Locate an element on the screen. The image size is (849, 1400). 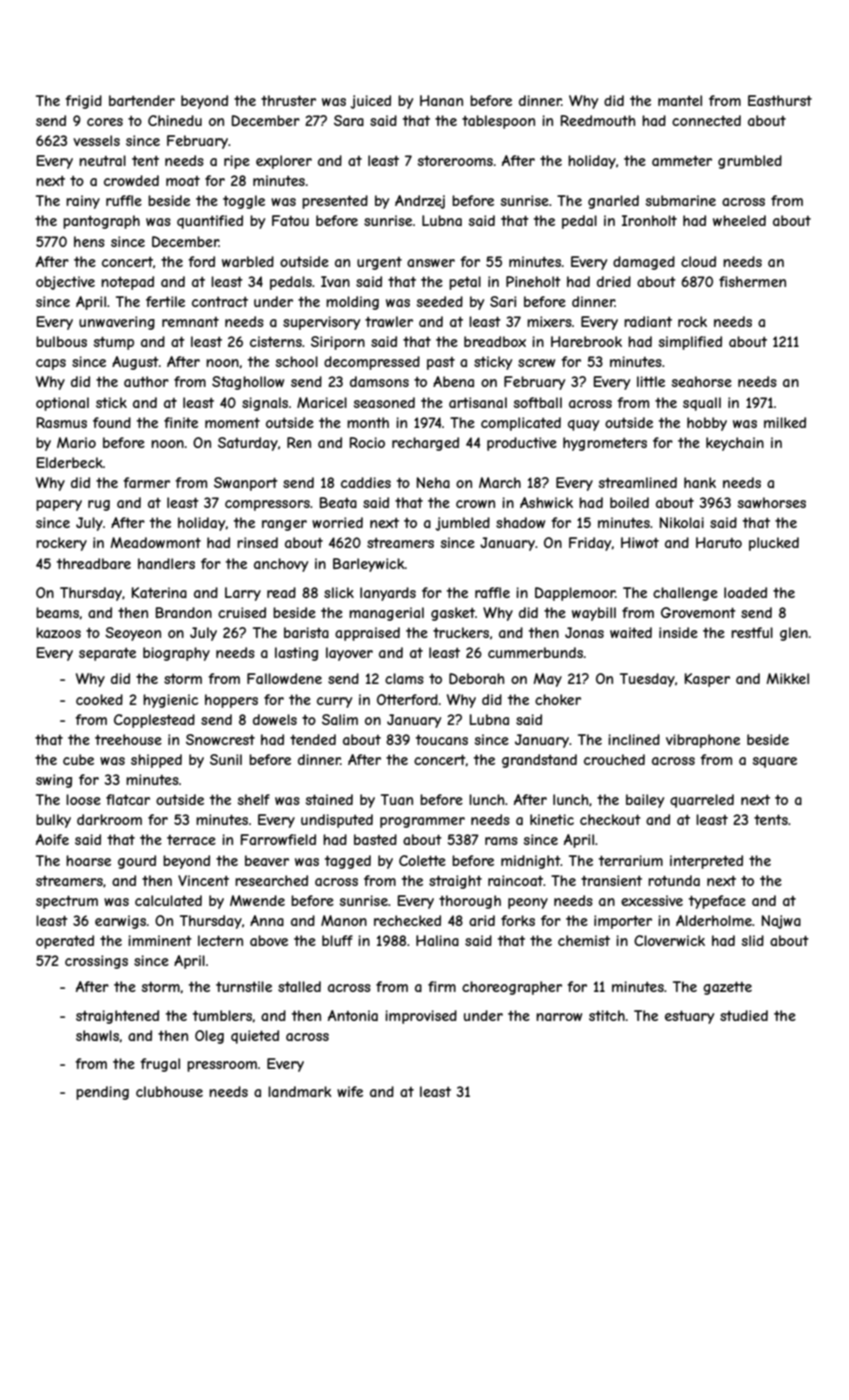
undisputed is located at coordinates (337, 821).
